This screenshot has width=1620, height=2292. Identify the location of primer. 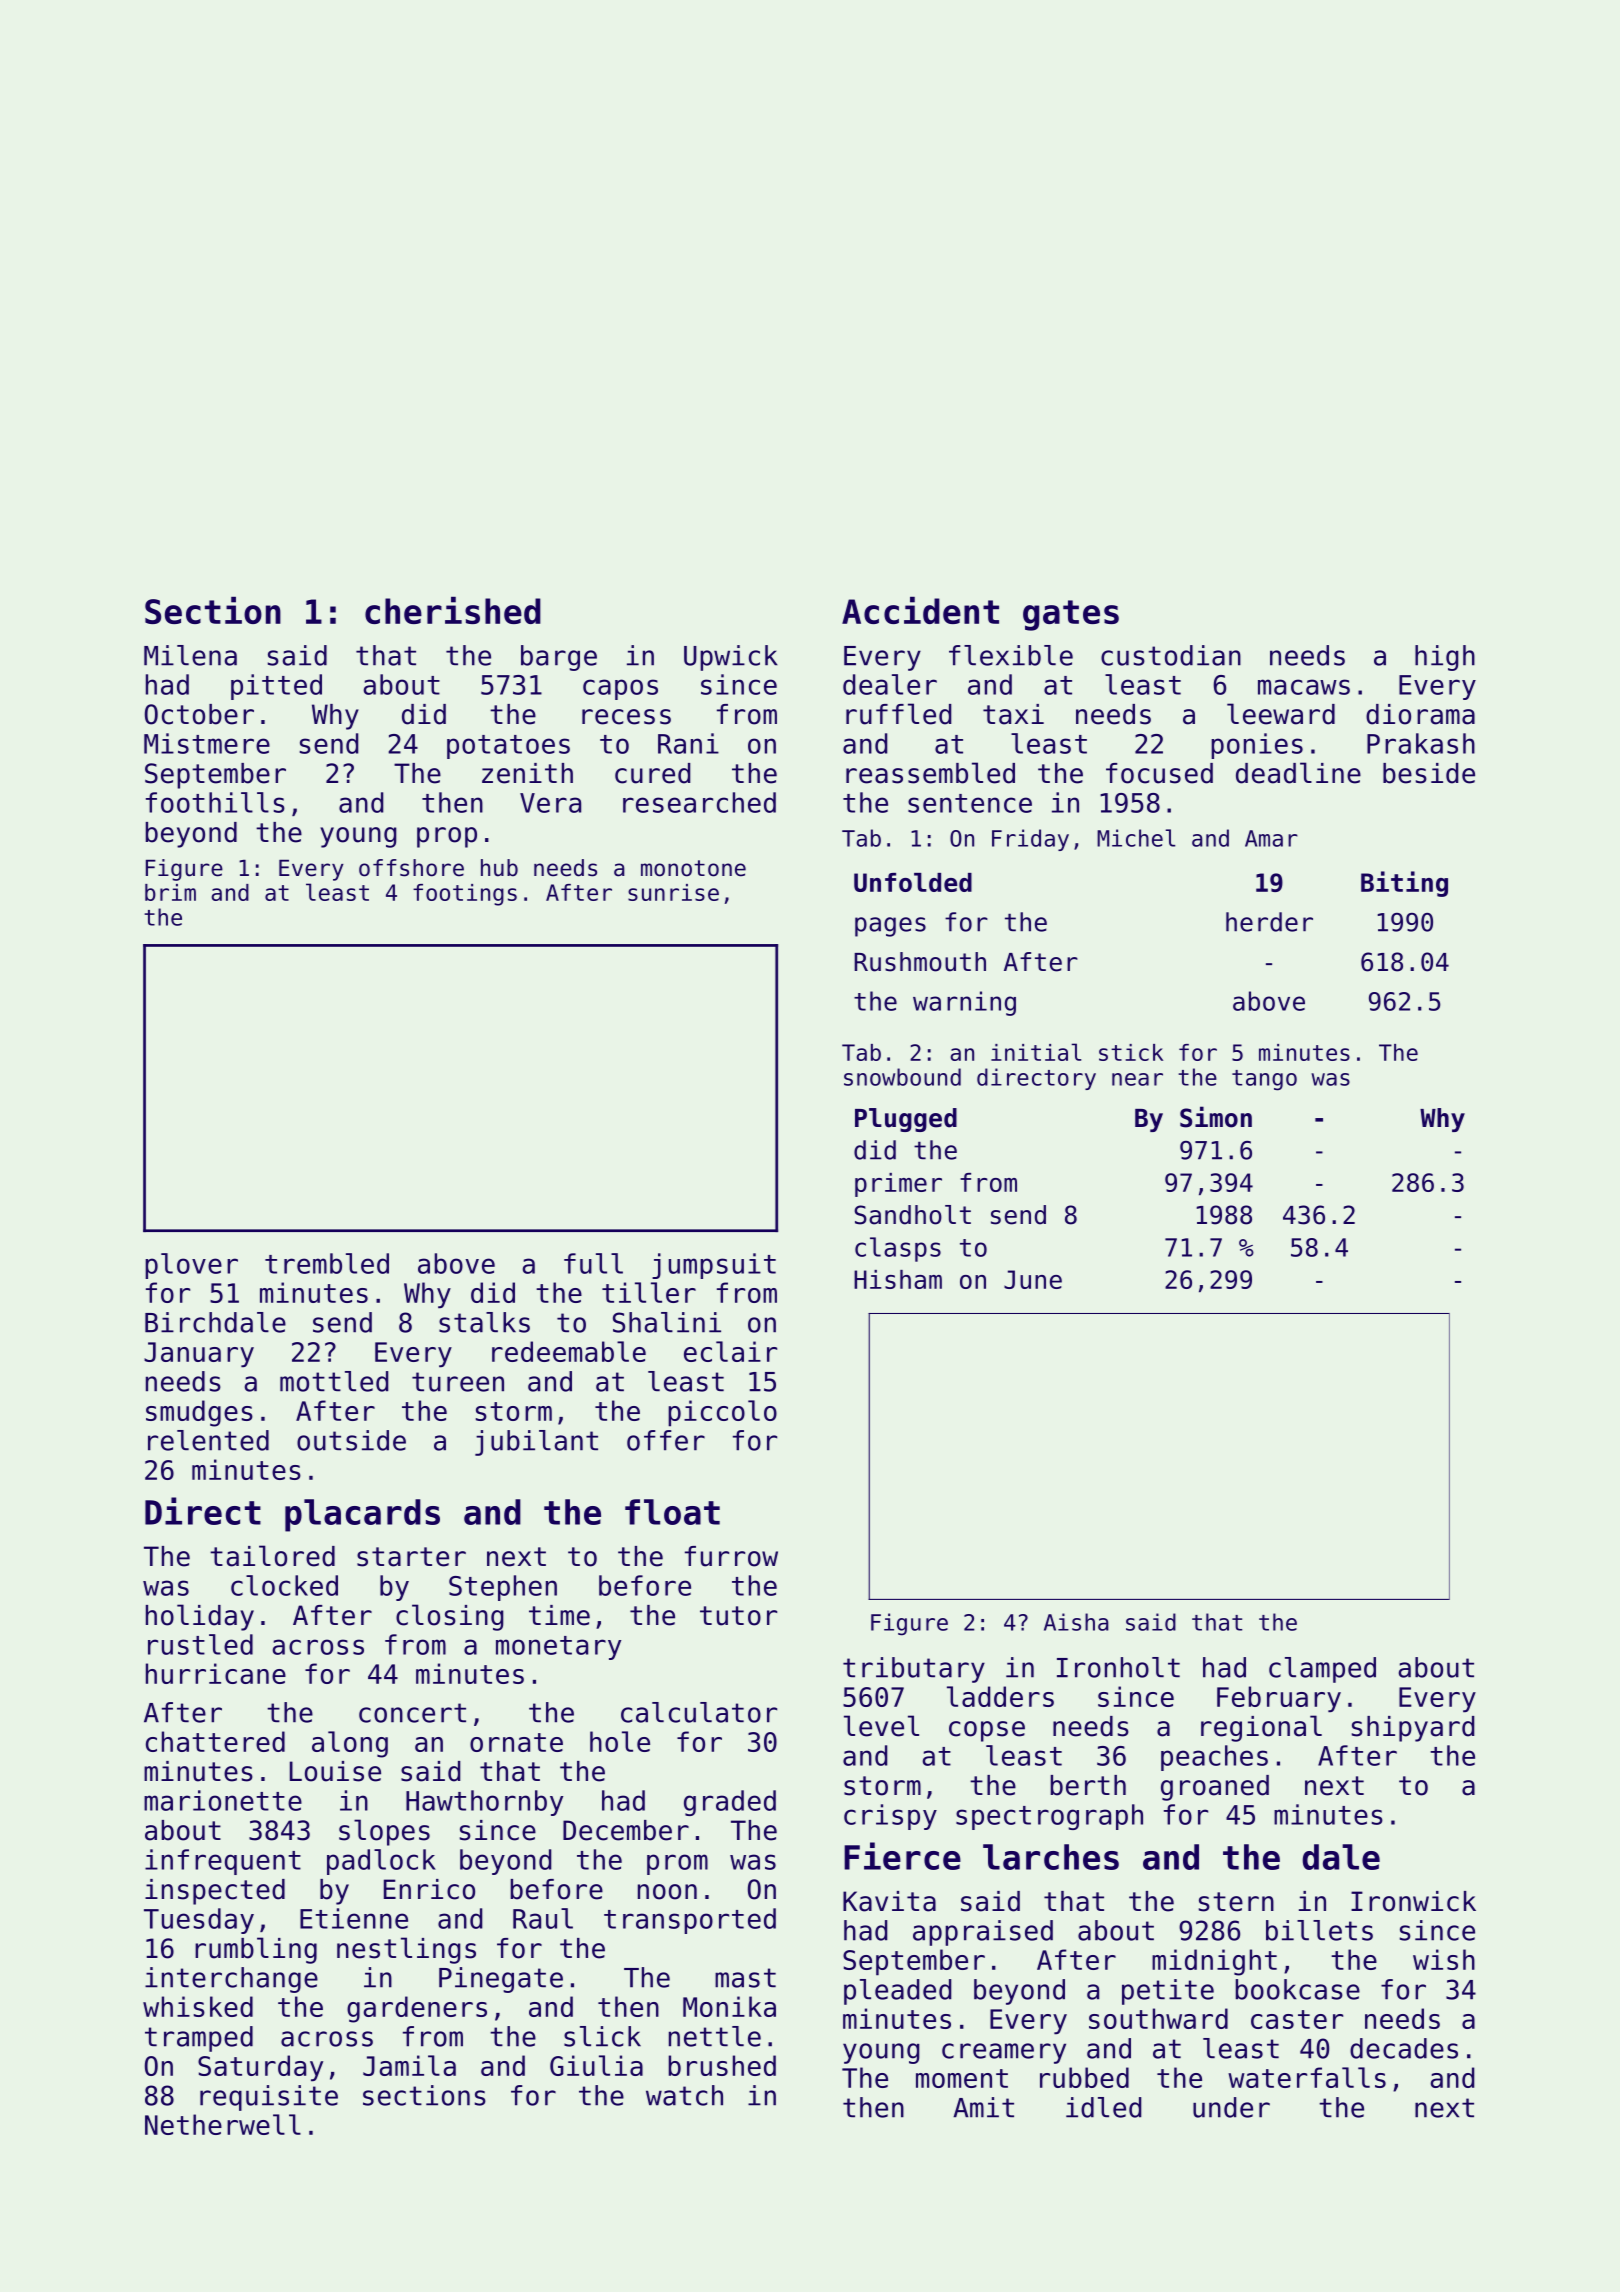
(898, 1185).
